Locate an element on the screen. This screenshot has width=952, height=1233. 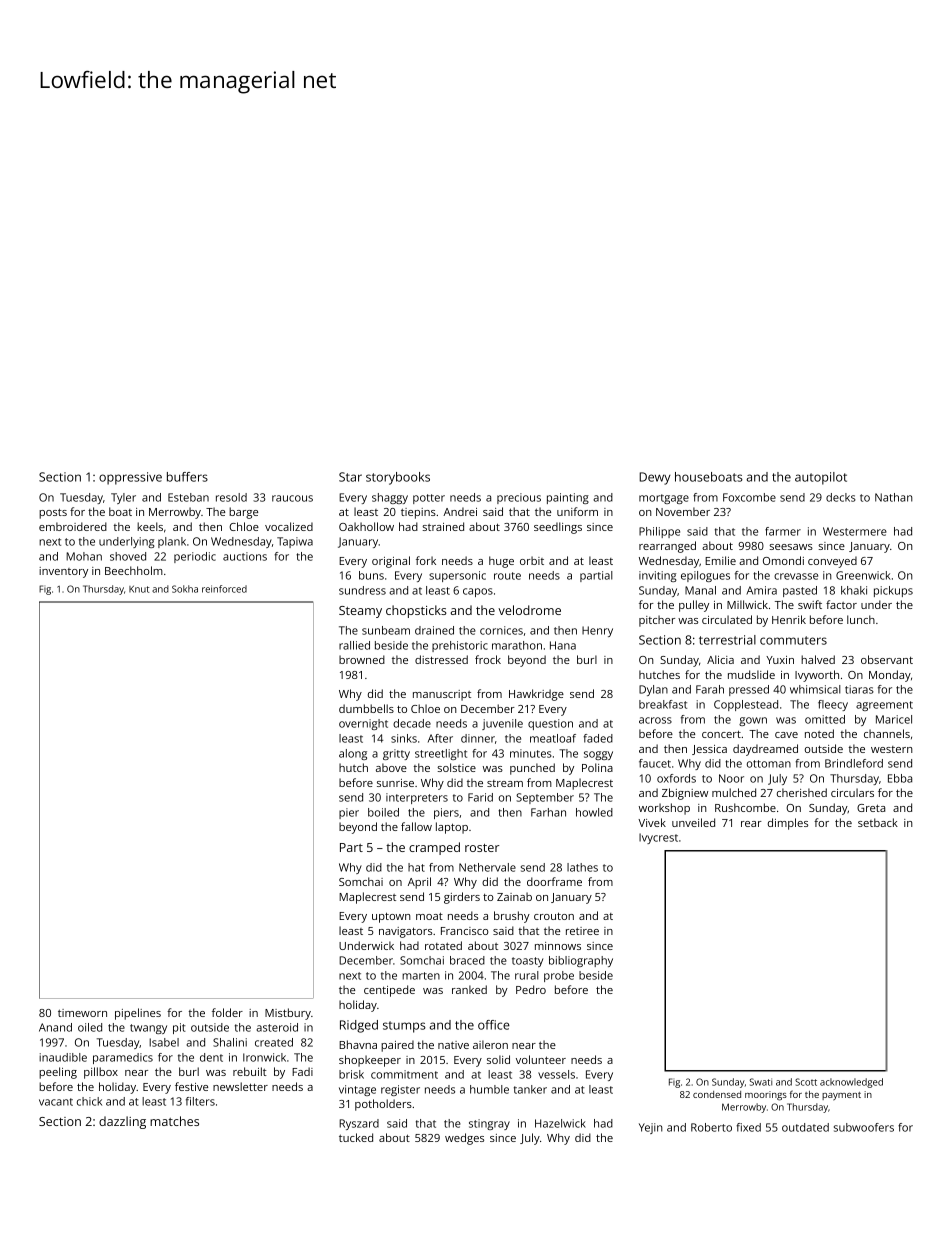
Monday is located at coordinates (890, 676).
